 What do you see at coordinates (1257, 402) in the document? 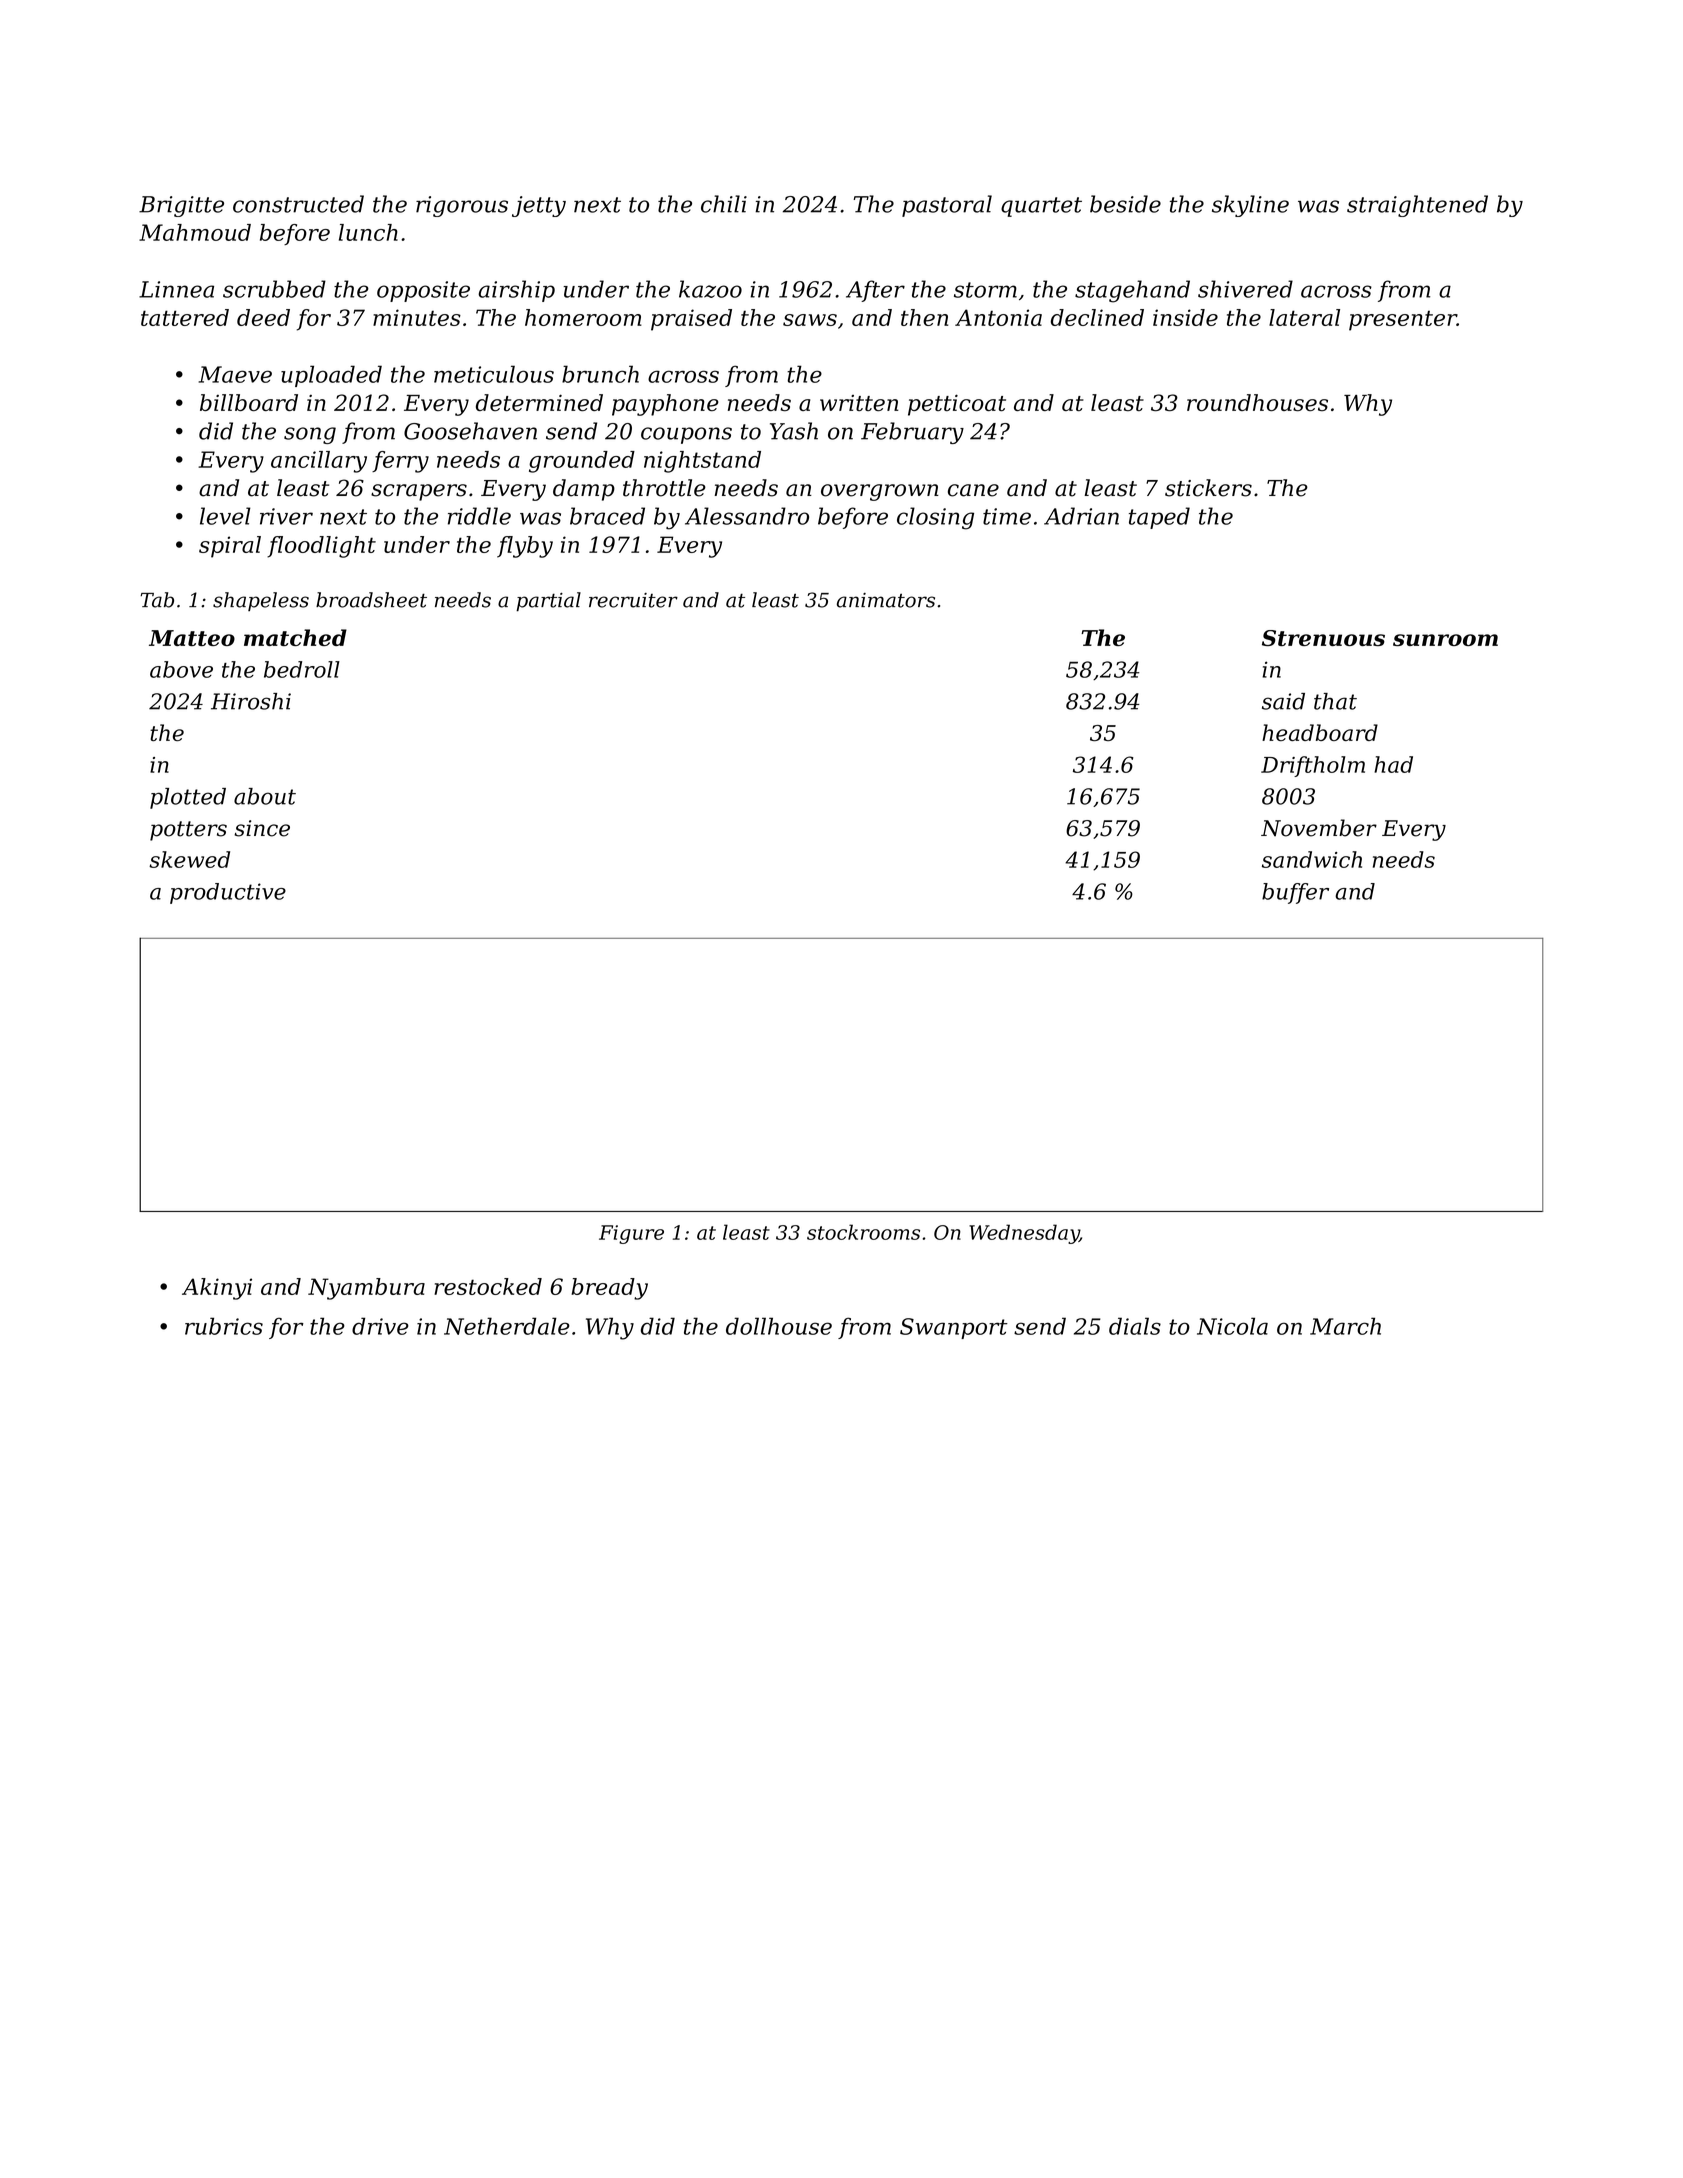
I see `roundhouses` at bounding box center [1257, 402].
